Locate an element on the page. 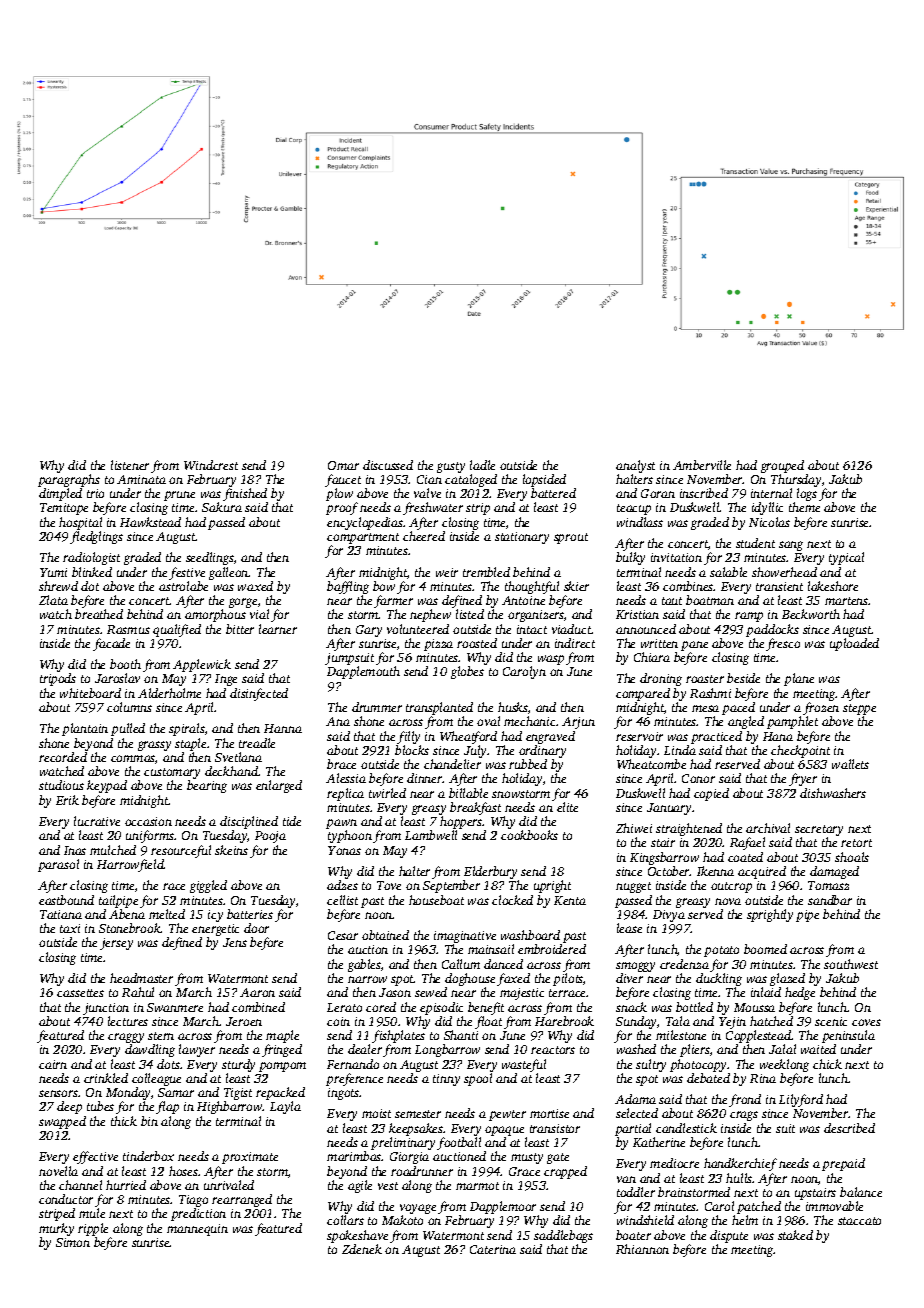 This document has height=1308, width=924. mannequin is located at coordinates (197, 1230).
